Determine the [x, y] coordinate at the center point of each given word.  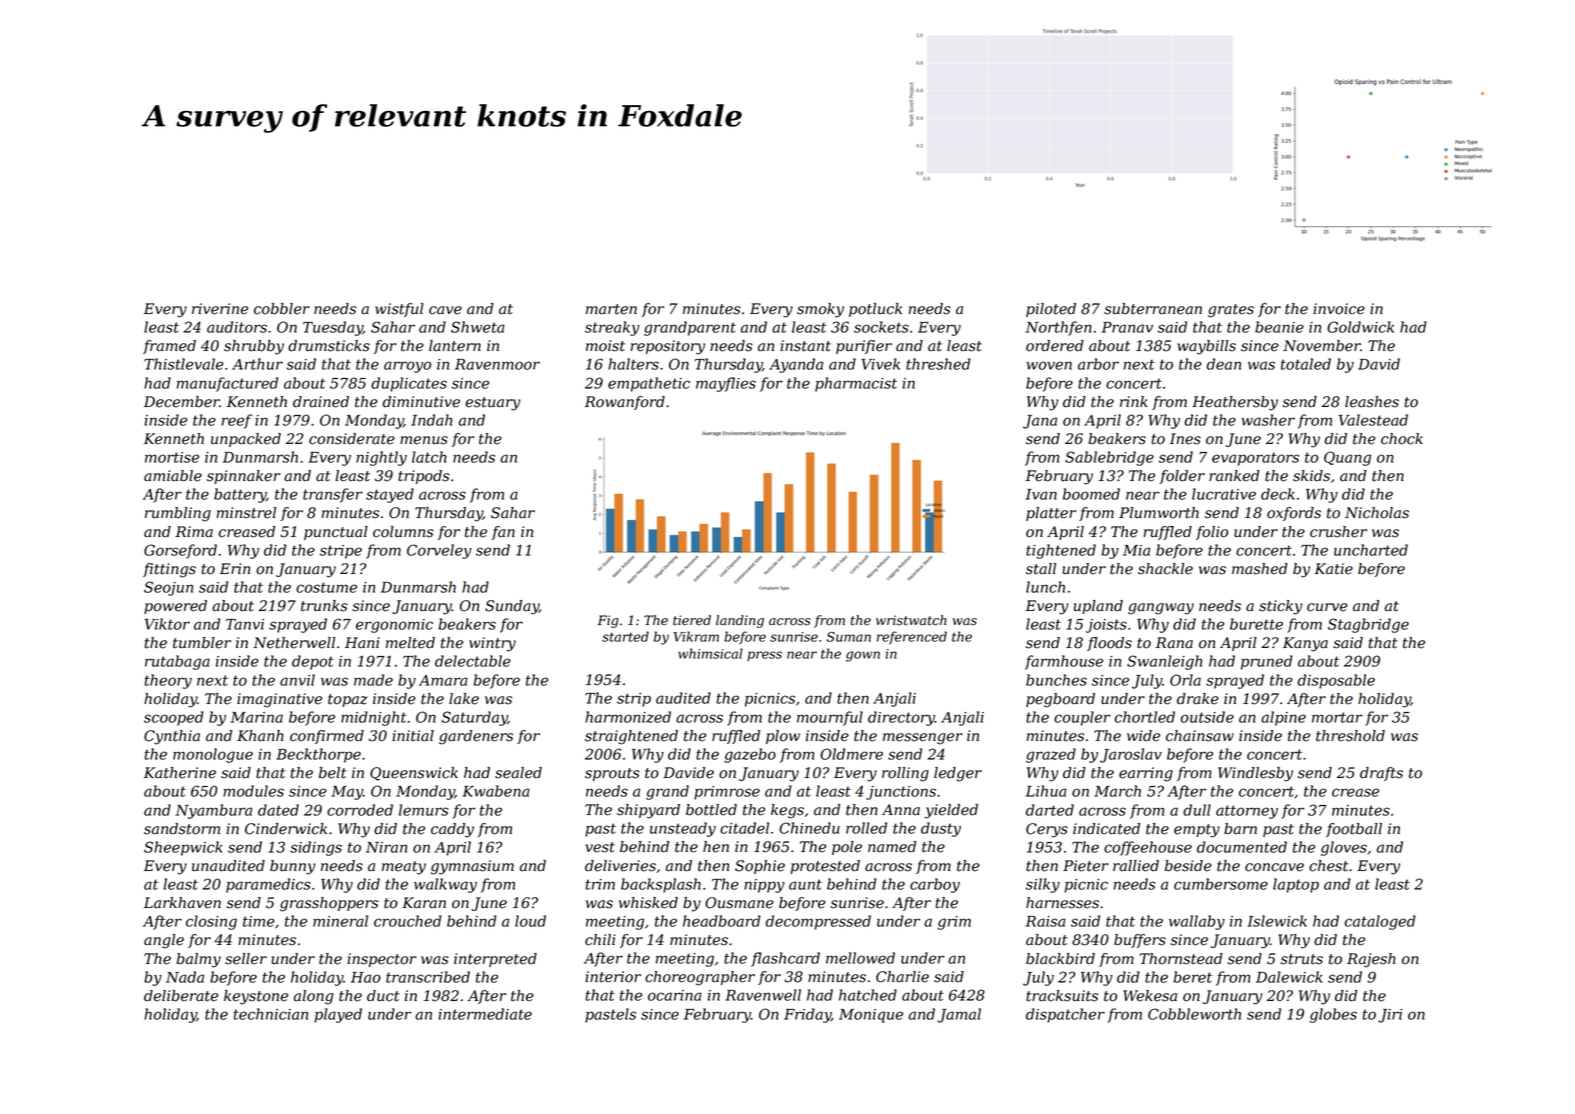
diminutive [421, 402]
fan [503, 533]
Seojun [168, 588]
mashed [1260, 569]
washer [1268, 420]
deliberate [181, 996]
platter [1051, 514]
